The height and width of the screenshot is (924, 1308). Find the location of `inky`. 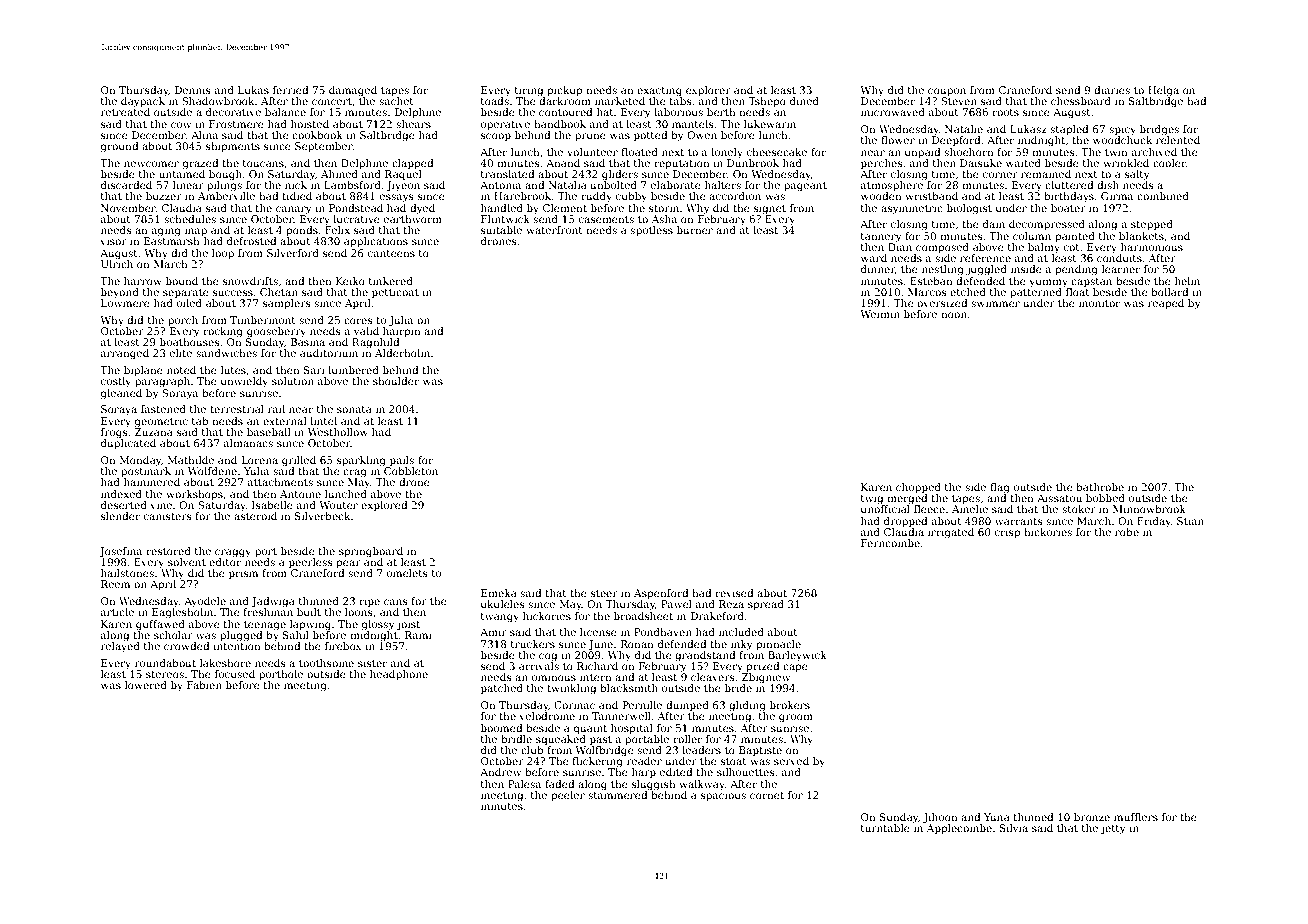

inky is located at coordinates (742, 645).
